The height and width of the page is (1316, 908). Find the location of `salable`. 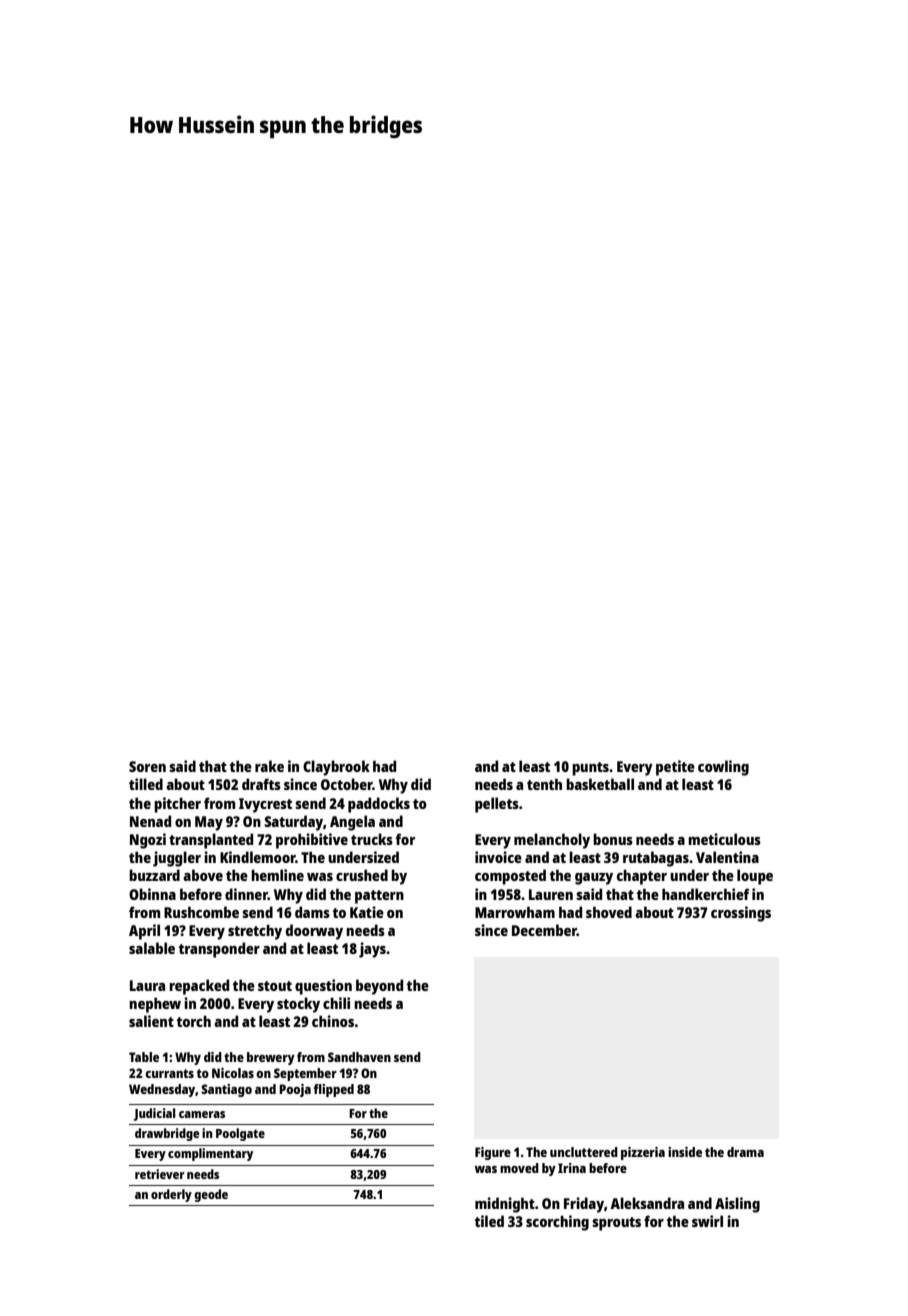

salable is located at coordinates (152, 948).
